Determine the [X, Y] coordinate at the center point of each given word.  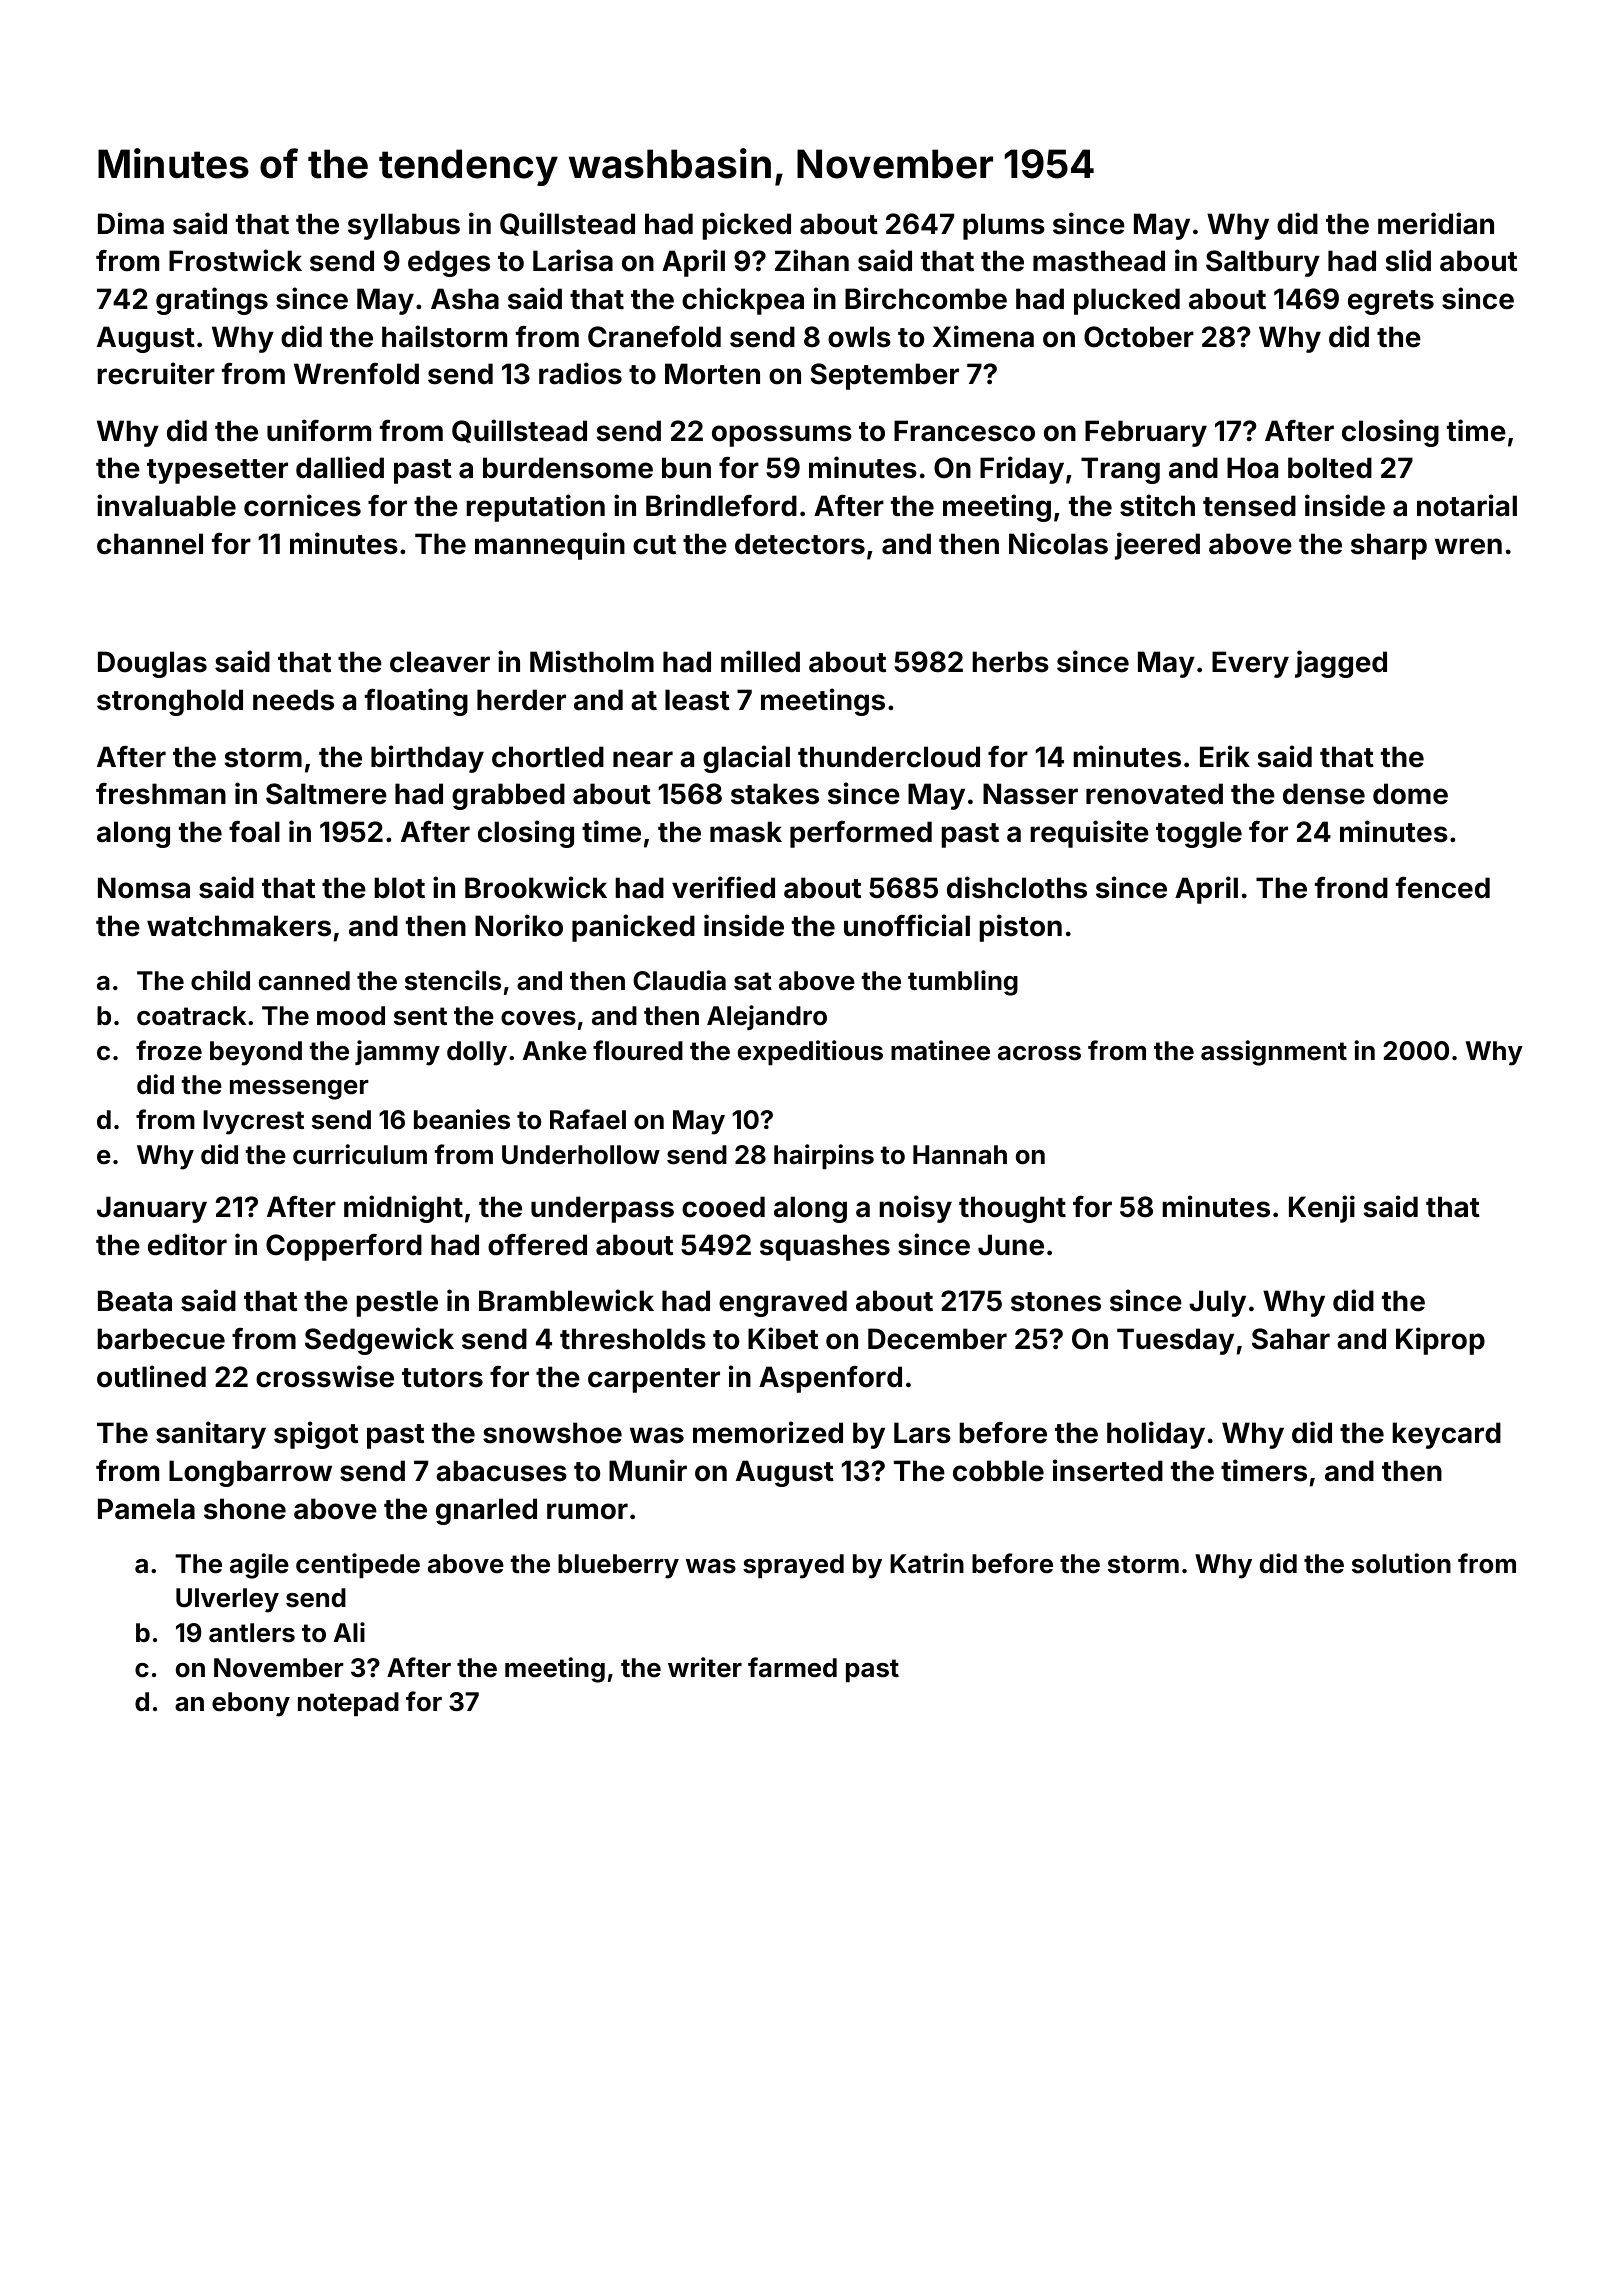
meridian [1436, 223]
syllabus [404, 226]
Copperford [344, 1247]
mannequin [550, 546]
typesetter [217, 471]
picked [746, 226]
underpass [602, 1209]
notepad [348, 1704]
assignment [1274, 1053]
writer [705, 1667]
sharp [1389, 546]
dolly [477, 1053]
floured [638, 1050]
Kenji [1322, 1209]
